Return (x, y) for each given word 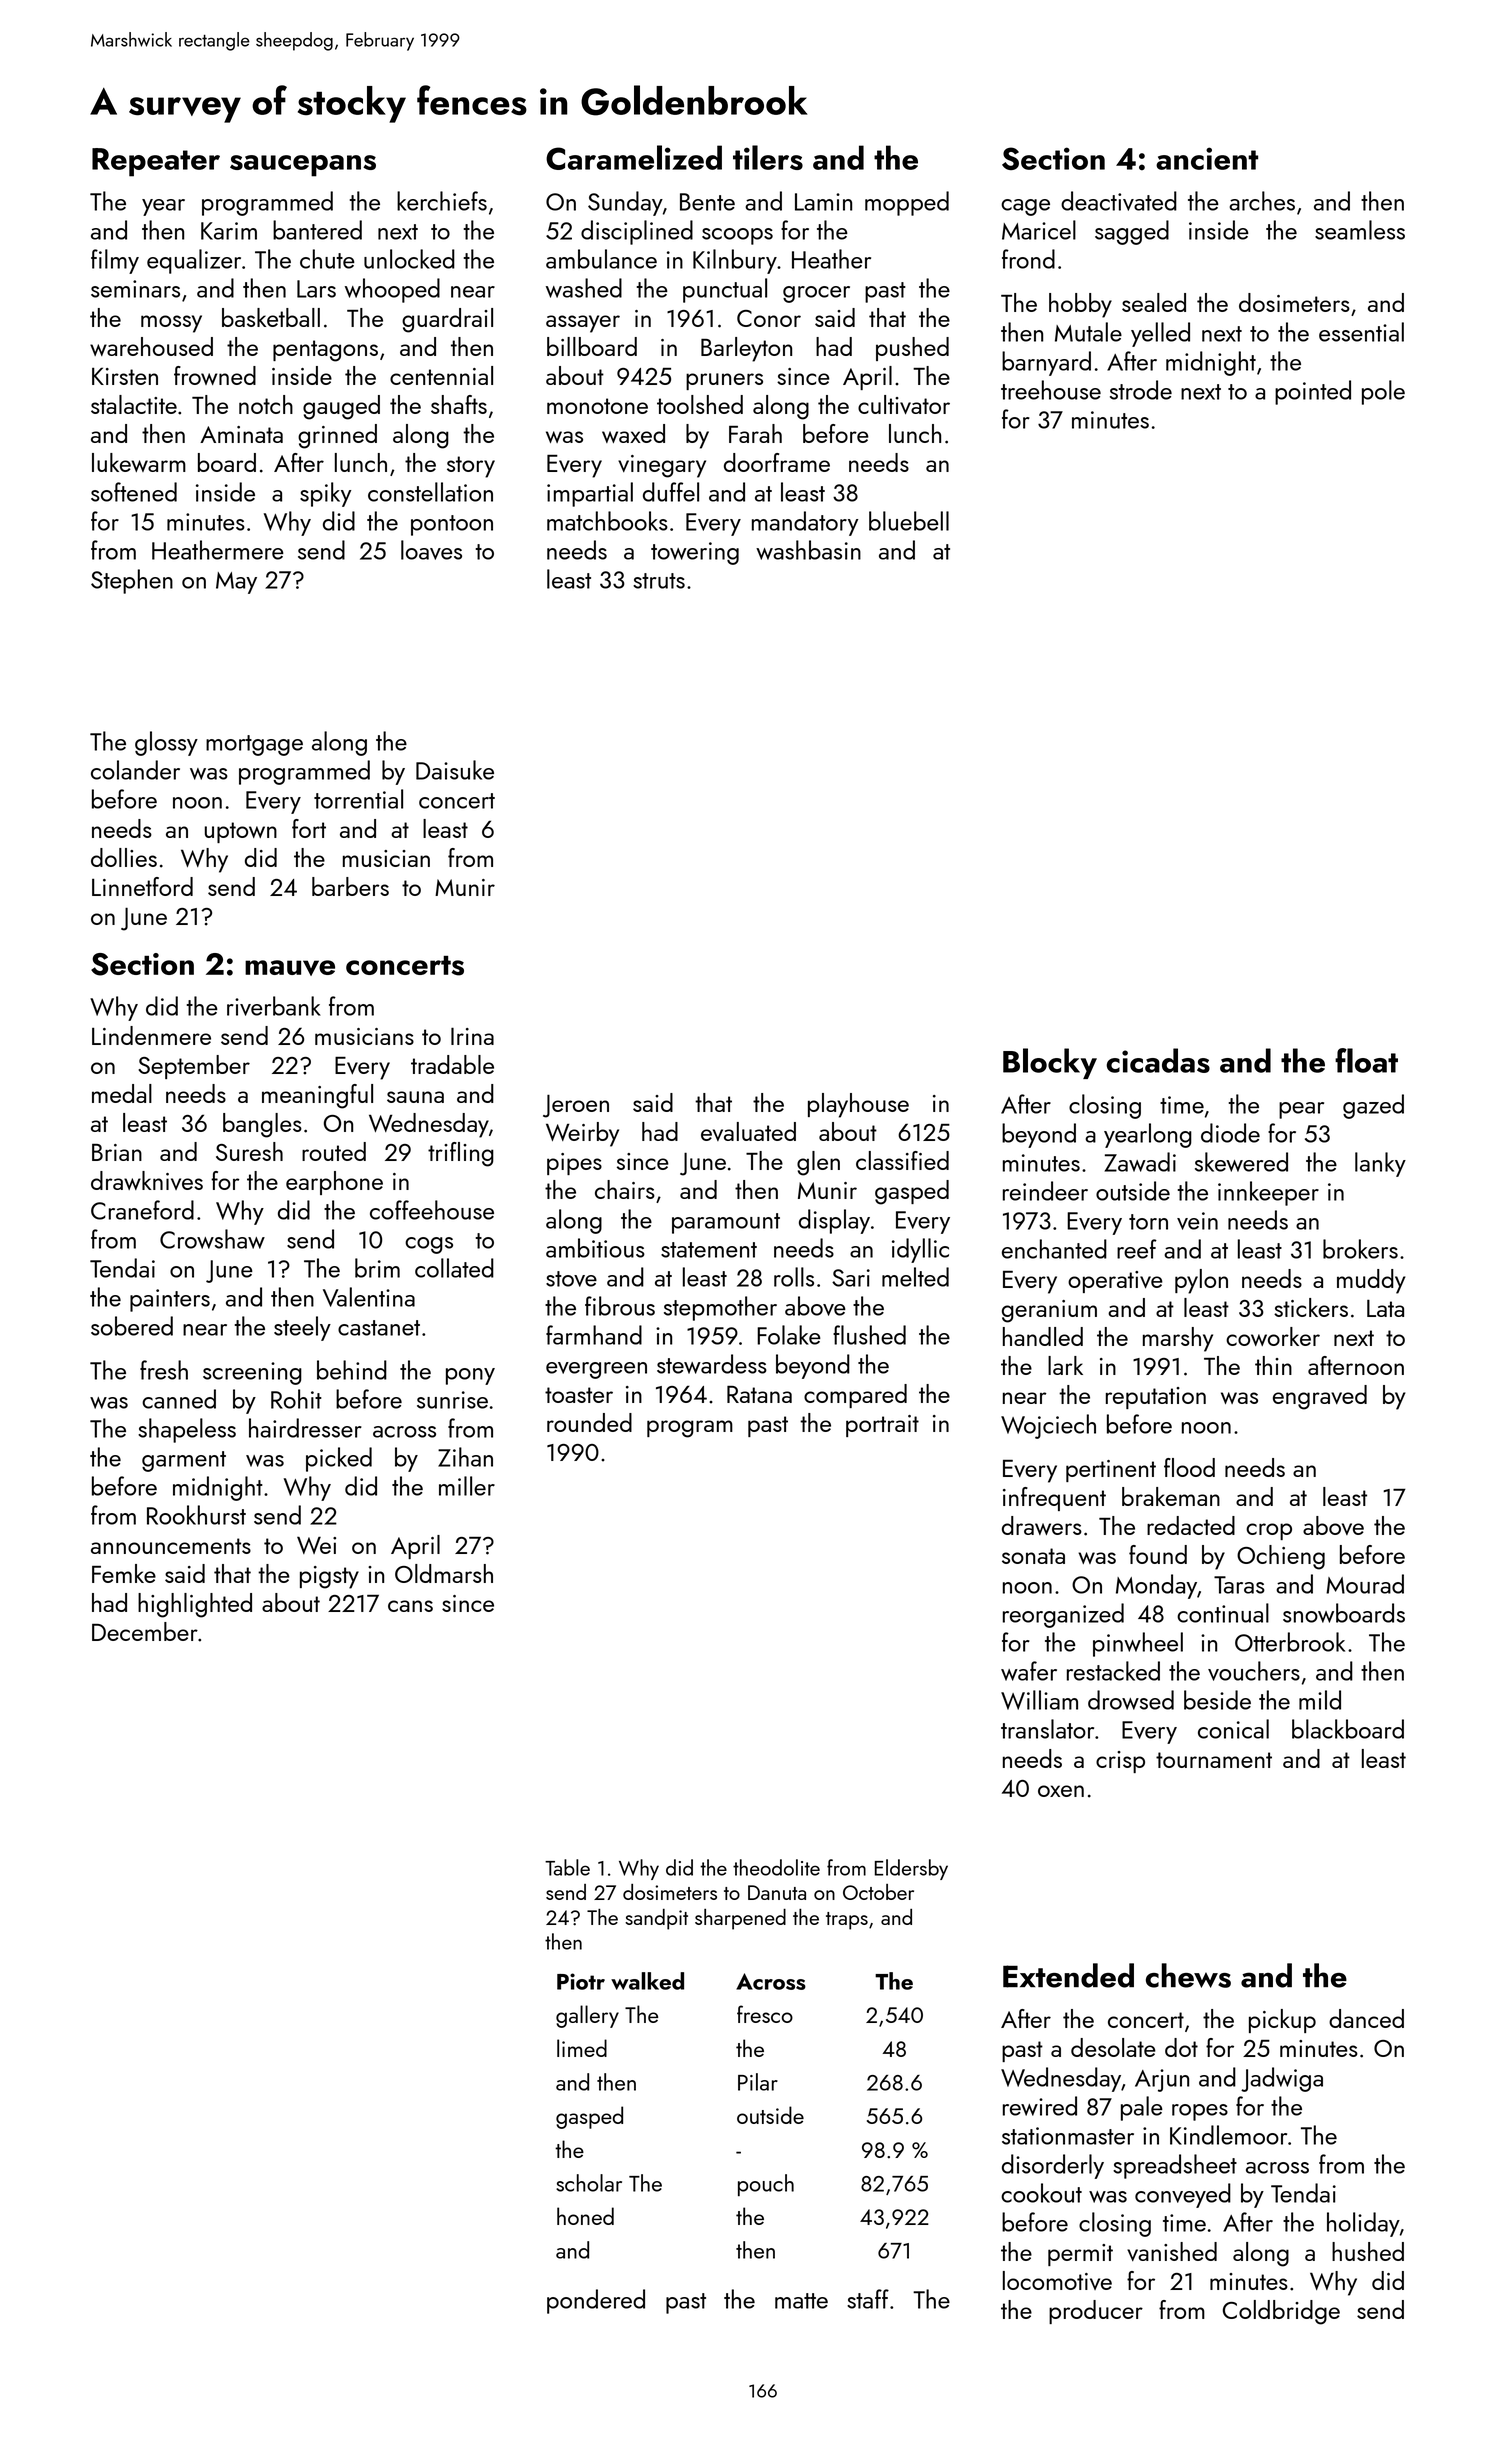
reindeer (1045, 1191)
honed (585, 2216)
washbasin (808, 550)
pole (1383, 392)
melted (915, 1277)
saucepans (303, 166)
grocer (816, 294)
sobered (132, 1326)
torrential (358, 799)
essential (1361, 332)
